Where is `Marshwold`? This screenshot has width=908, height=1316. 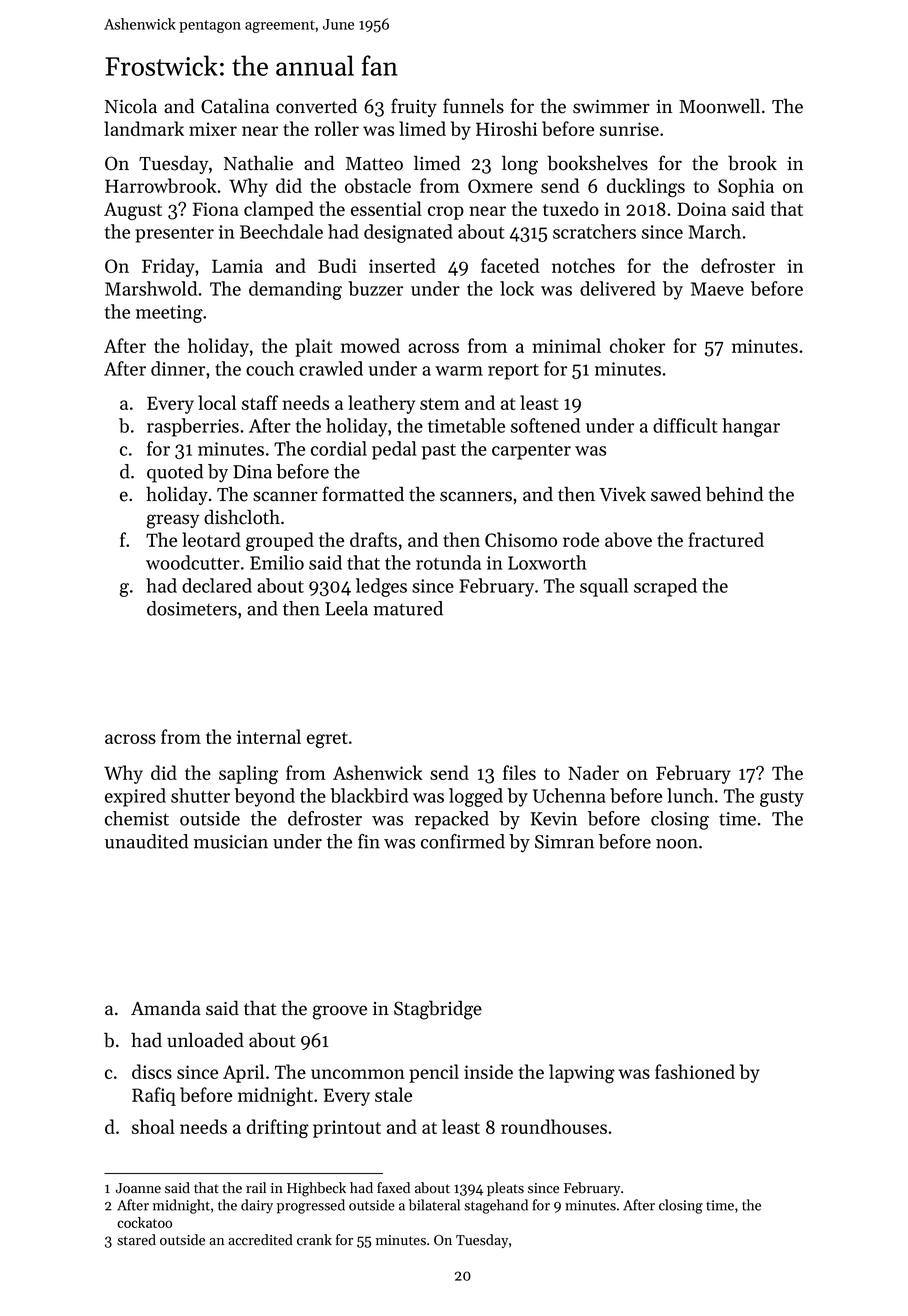 Marshwold is located at coordinates (151, 288).
